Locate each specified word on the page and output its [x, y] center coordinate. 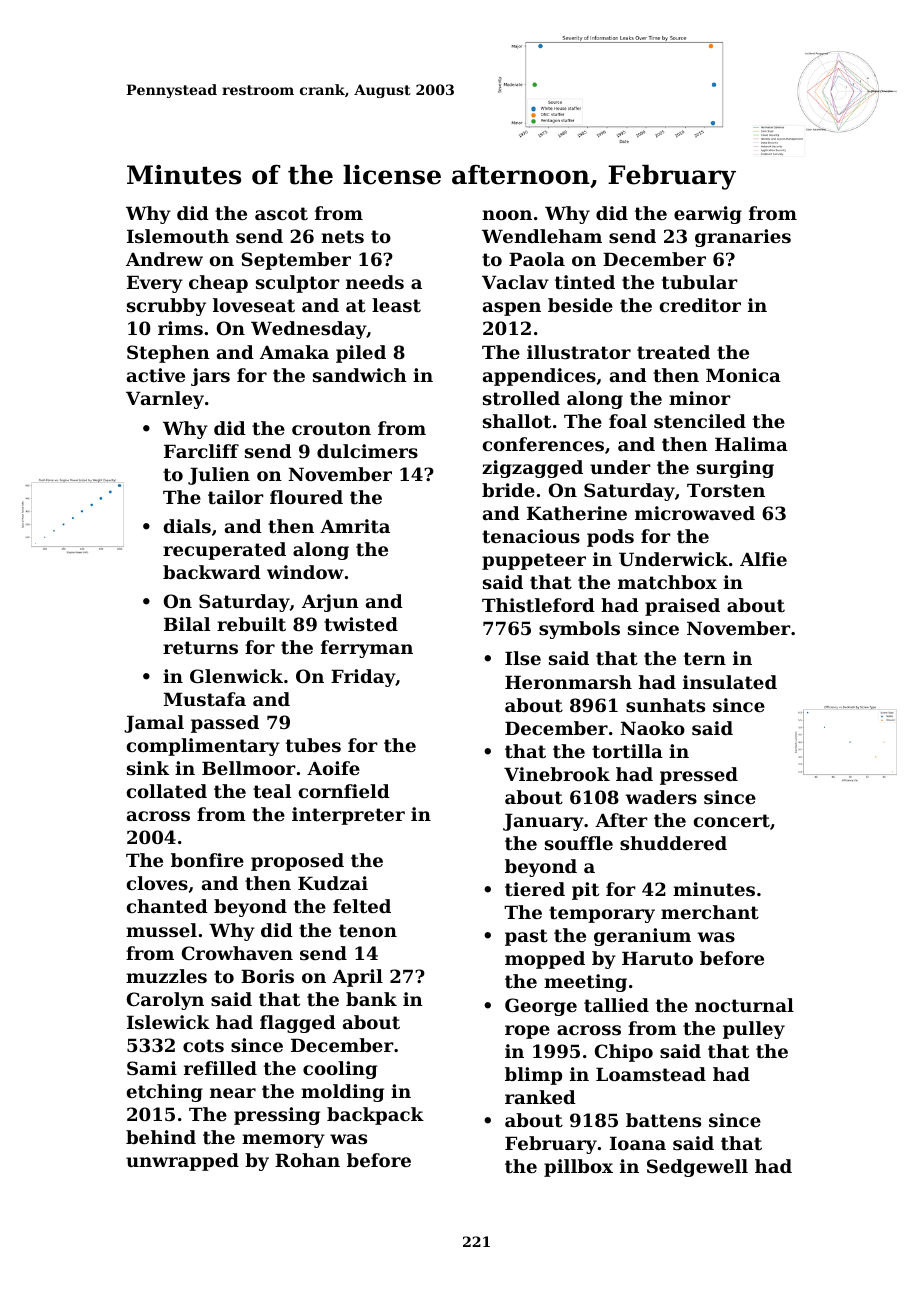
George [541, 1007]
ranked [540, 1097]
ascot [281, 213]
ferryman [367, 649]
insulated [730, 682]
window [305, 572]
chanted [167, 906]
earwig [708, 215]
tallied [616, 1005]
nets [342, 236]
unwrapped [182, 1162]
